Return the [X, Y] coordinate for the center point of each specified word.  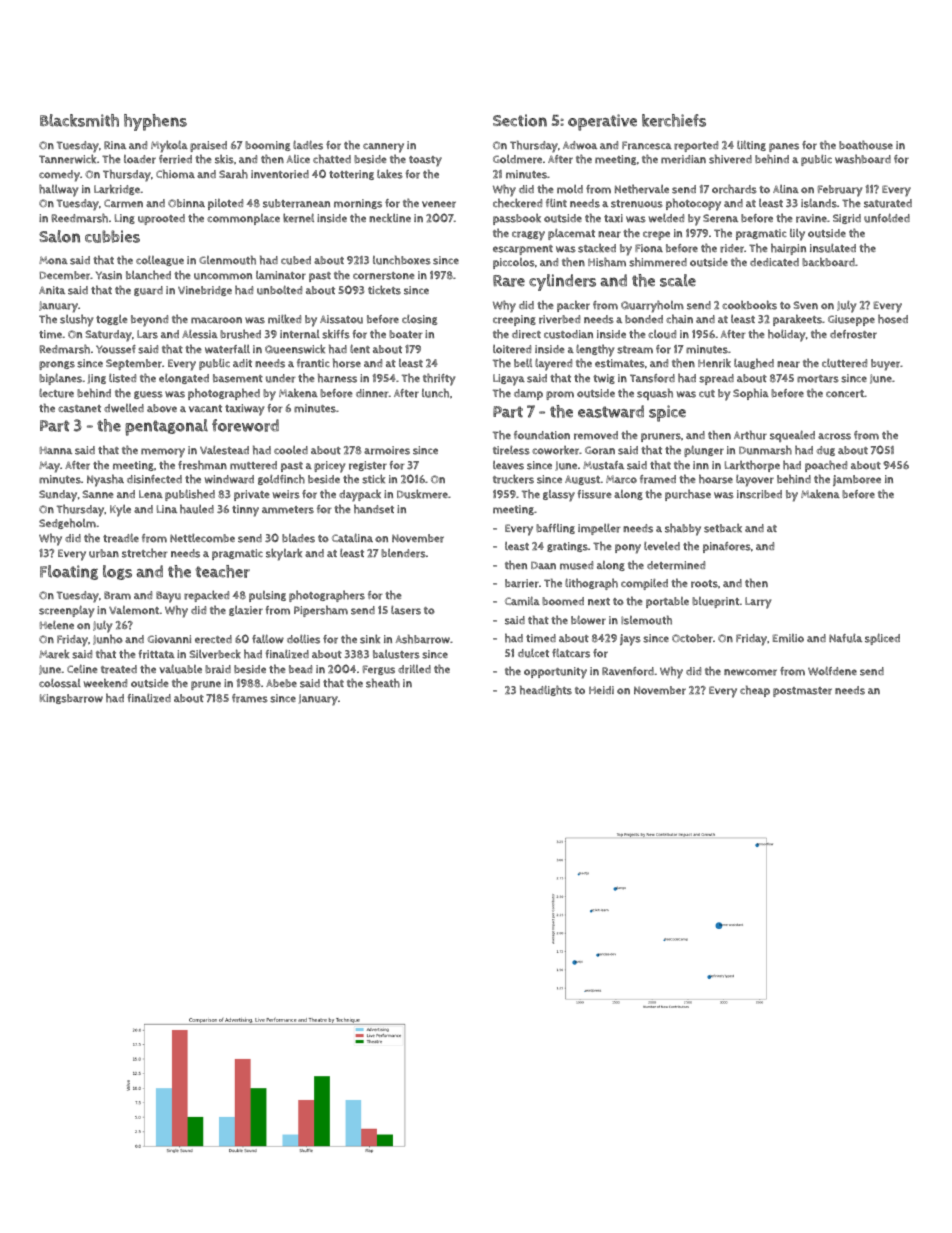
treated [119, 669]
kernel [298, 218]
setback [723, 528]
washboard [863, 159]
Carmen [123, 203]
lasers [406, 610]
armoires [387, 450]
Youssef [116, 349]
